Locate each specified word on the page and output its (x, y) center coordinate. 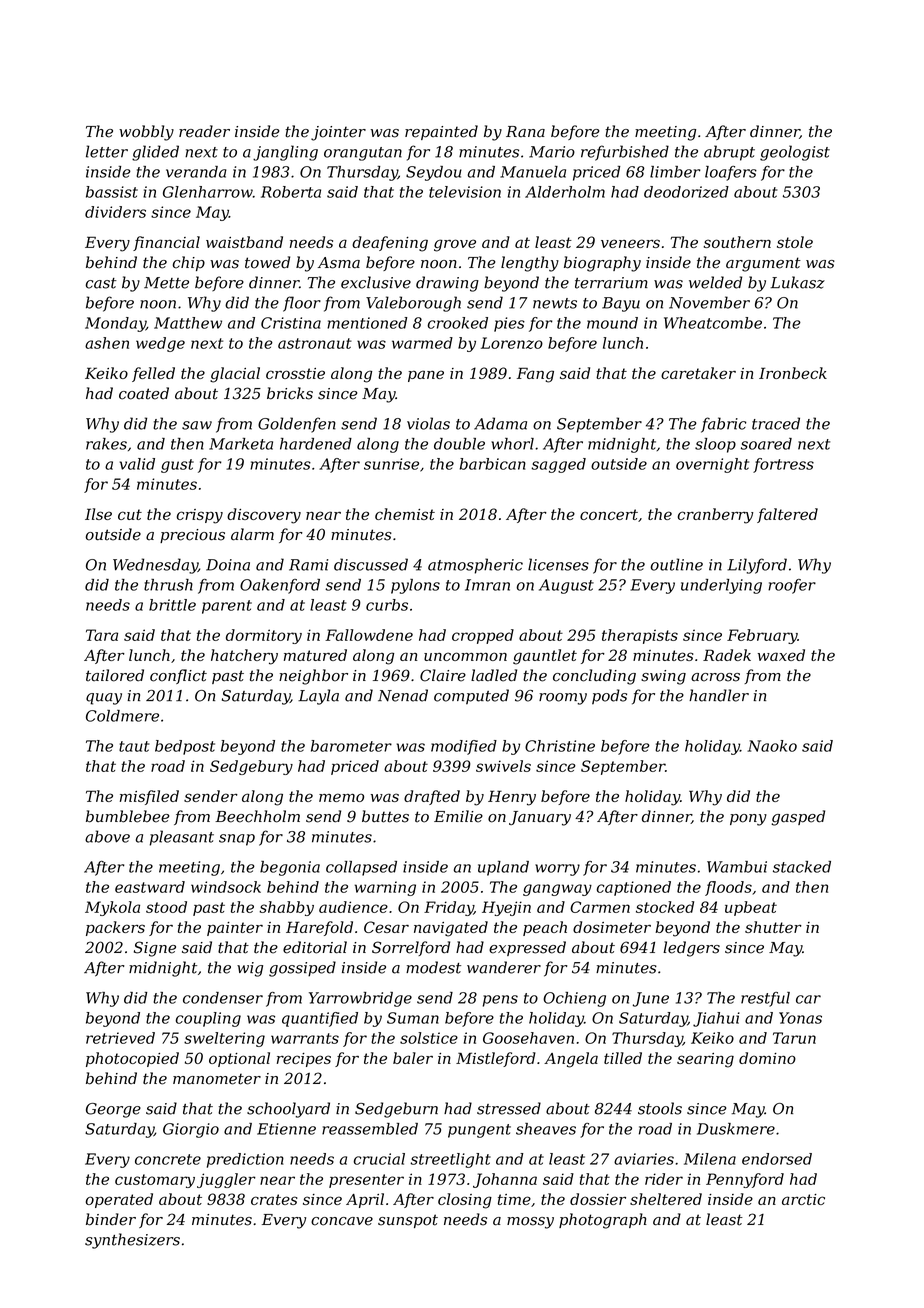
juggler (226, 1180)
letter (107, 151)
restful (765, 999)
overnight (712, 465)
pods (609, 697)
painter (235, 929)
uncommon (465, 656)
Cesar (386, 927)
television (465, 192)
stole (795, 242)
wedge (160, 344)
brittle (172, 605)
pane (426, 376)
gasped (798, 818)
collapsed (361, 868)
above (107, 836)
